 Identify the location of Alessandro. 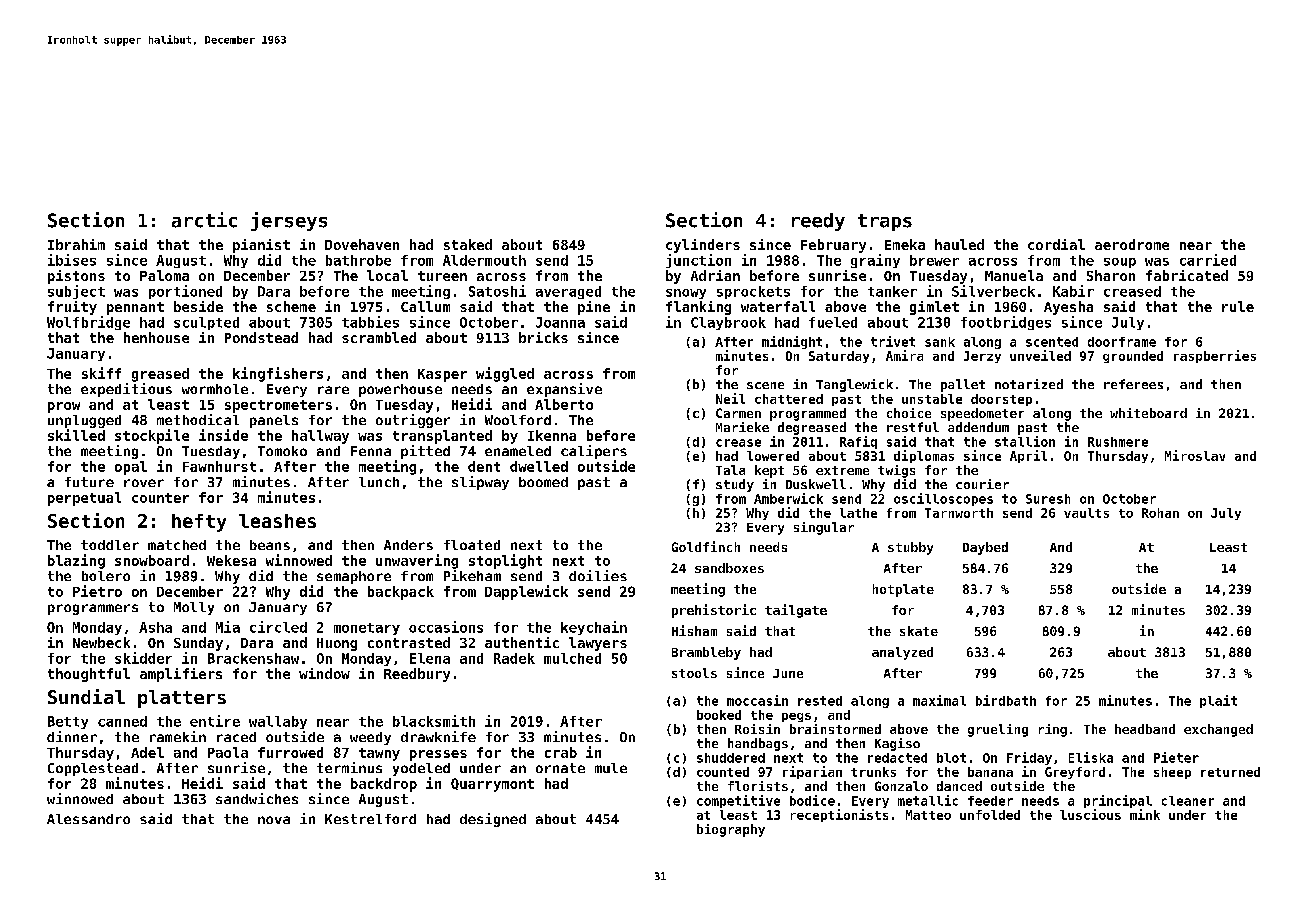
(88, 819).
